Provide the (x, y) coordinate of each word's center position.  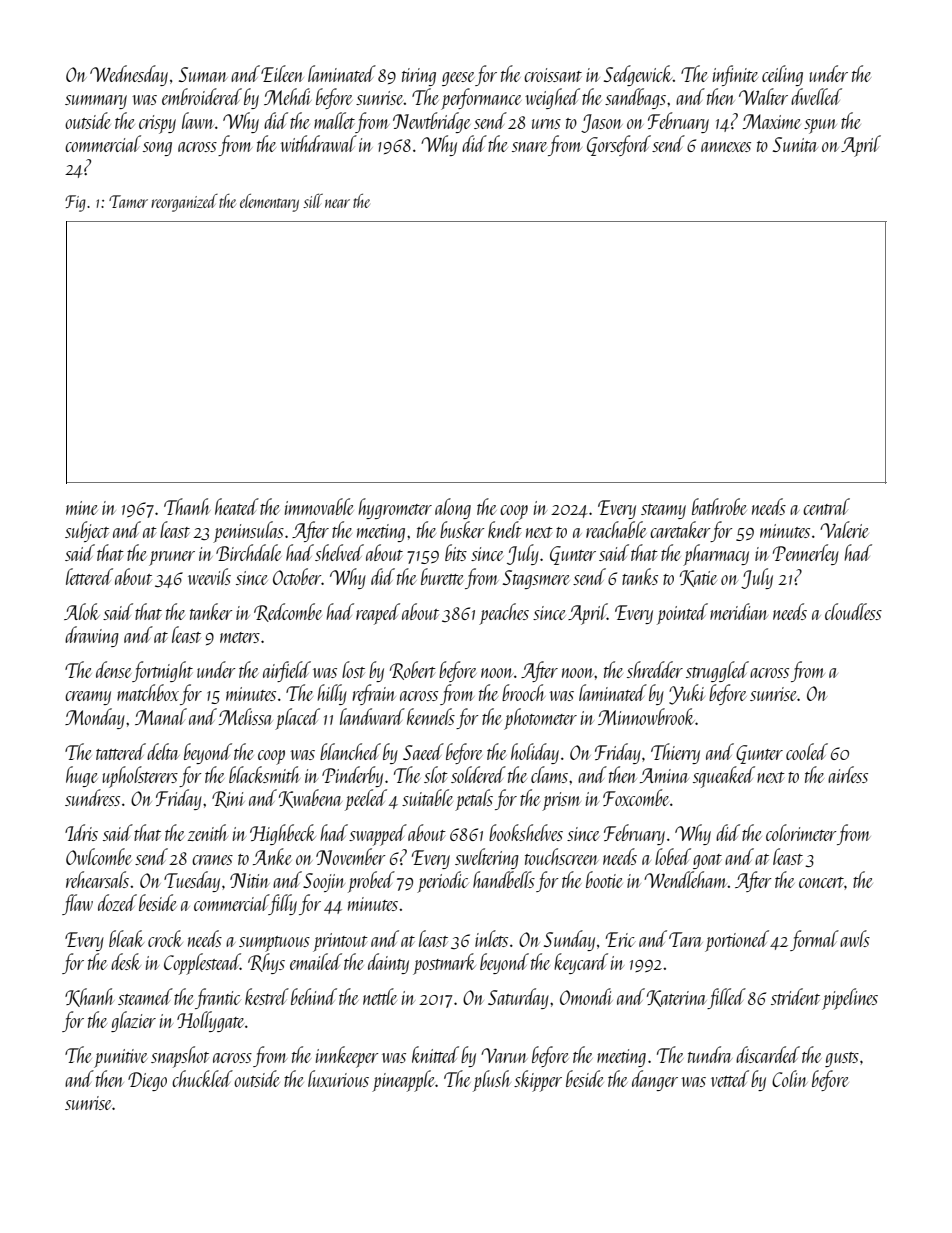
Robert (413, 670)
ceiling (782, 75)
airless (848, 774)
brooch (524, 692)
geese (458, 79)
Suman (203, 74)
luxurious (338, 1078)
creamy (88, 698)
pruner (172, 558)
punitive (121, 1058)
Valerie (844, 529)
